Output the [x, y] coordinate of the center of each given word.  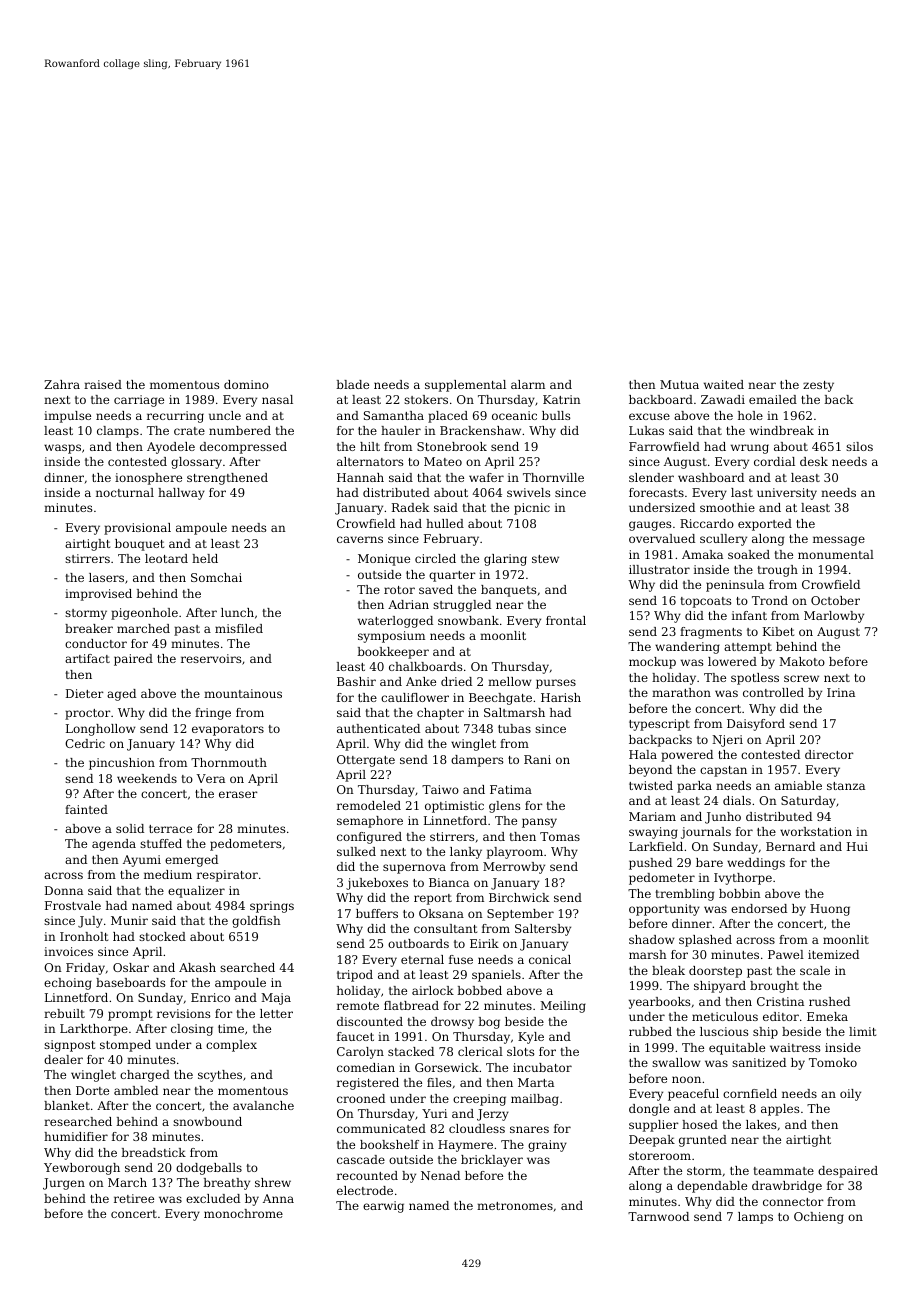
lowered [732, 661]
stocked [162, 936]
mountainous [243, 693]
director [829, 754]
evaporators [228, 730]
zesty [818, 386]
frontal [566, 620]
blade [352, 384]
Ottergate [366, 761]
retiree [134, 1198]
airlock [433, 990]
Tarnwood [658, 1216]
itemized [833, 954]
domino [246, 384]
